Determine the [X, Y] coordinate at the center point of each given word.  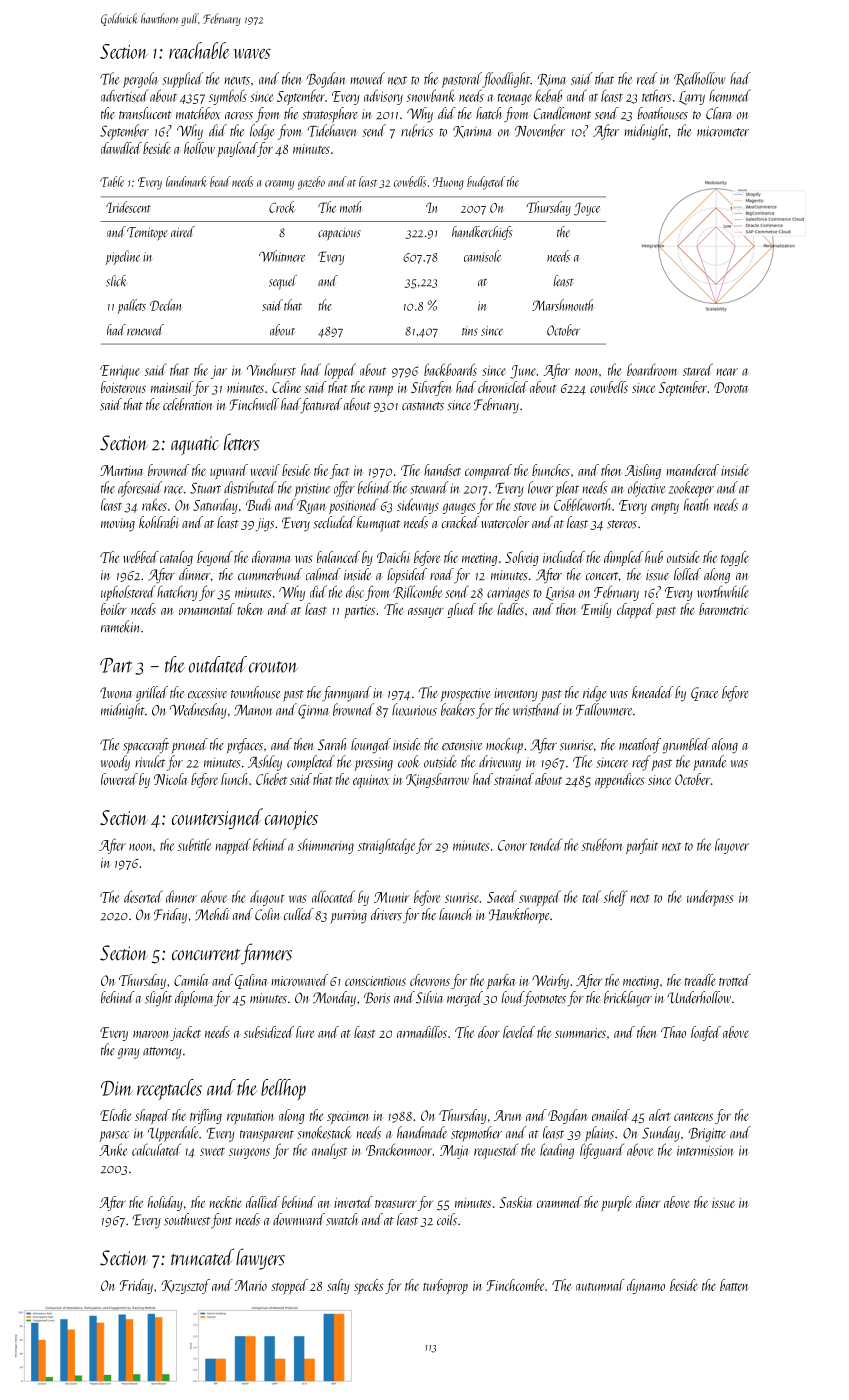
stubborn [602, 844]
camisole [482, 256]
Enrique [120, 372]
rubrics [417, 130]
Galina [251, 981]
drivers [386, 914]
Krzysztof [185, 1286]
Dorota [731, 387]
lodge [262, 132]
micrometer [723, 131]
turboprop [445, 1286]
